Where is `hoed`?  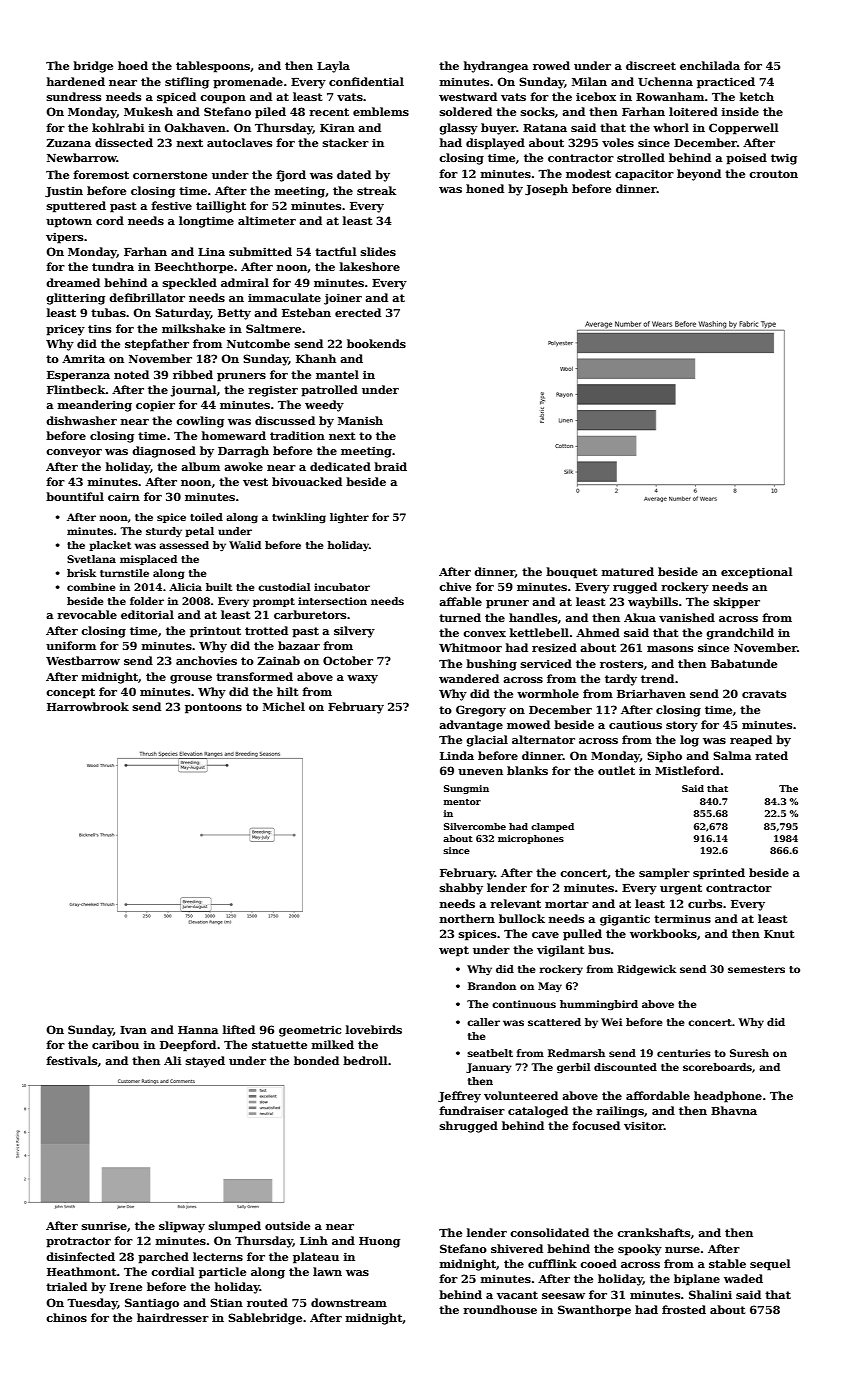
hoed is located at coordinates (133, 65).
